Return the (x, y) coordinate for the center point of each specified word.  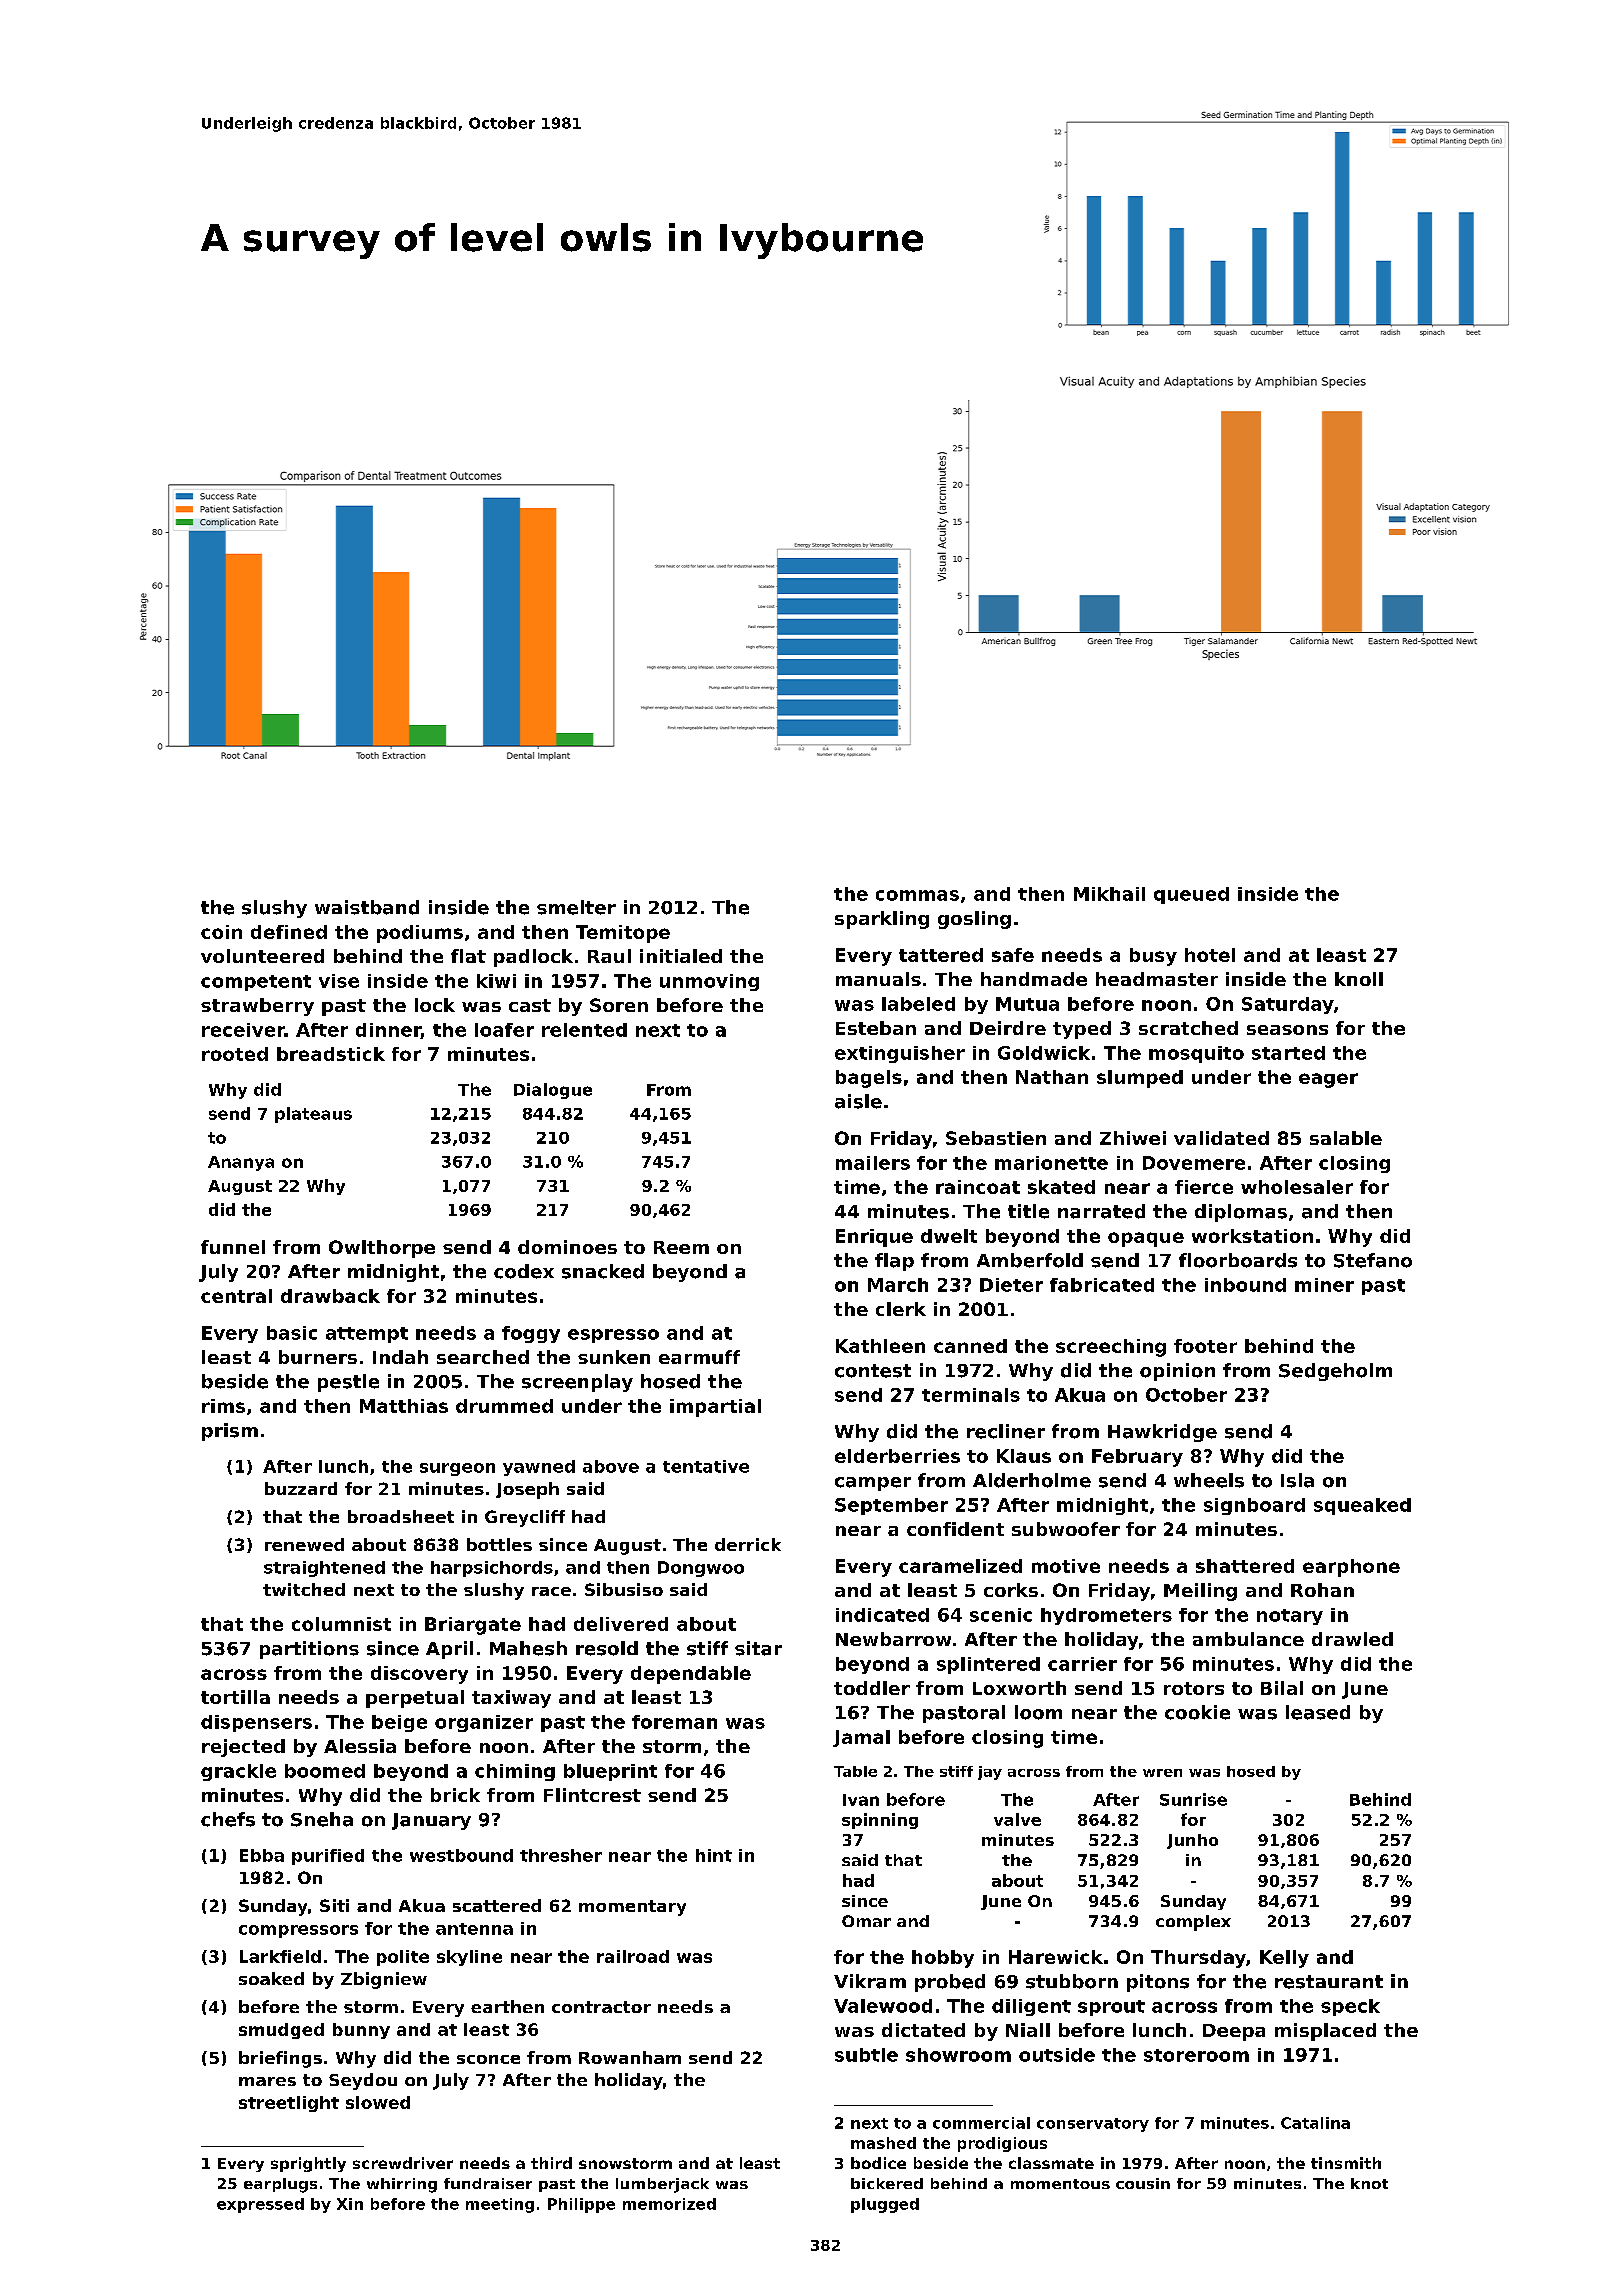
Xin (350, 2204)
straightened (324, 1569)
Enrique (874, 1238)
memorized (669, 2204)
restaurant (1329, 1982)
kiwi (496, 981)
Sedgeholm (1335, 1372)
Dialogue (553, 1091)
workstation (1252, 1236)
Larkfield (280, 1956)
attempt (367, 1335)
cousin (1143, 2183)
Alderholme (1032, 1480)
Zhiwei (1133, 1138)
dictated (923, 2030)
